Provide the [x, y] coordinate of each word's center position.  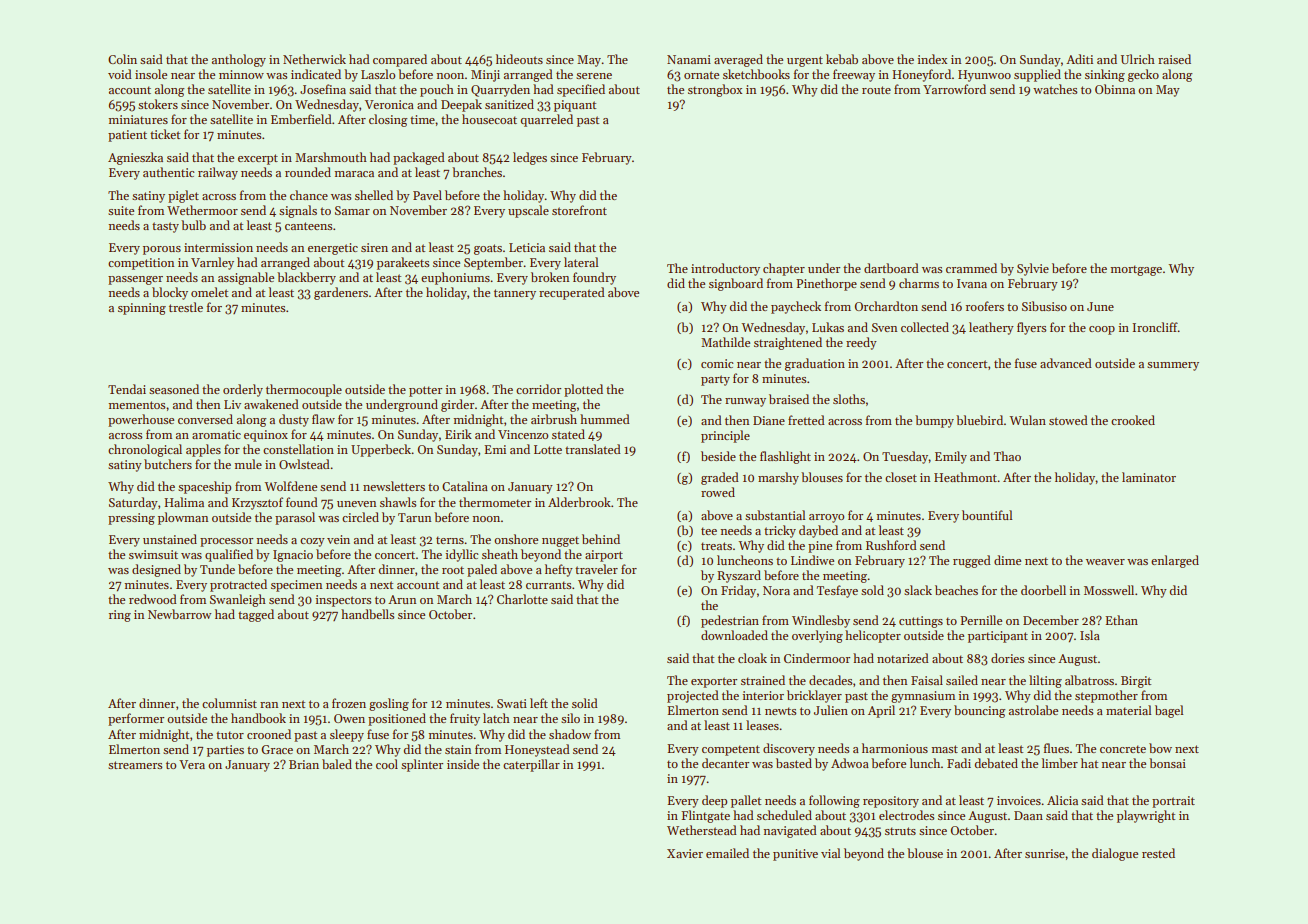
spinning [142, 309]
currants [548, 585]
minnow [241, 74]
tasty [165, 227]
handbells [367, 614]
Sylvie [1033, 269]
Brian [304, 764]
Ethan [1121, 620]
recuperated [572, 293]
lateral [581, 262]
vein [338, 539]
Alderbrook [579, 502]
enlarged [1175, 561]
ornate [701, 75]
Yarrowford [954, 89]
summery [1173, 366]
